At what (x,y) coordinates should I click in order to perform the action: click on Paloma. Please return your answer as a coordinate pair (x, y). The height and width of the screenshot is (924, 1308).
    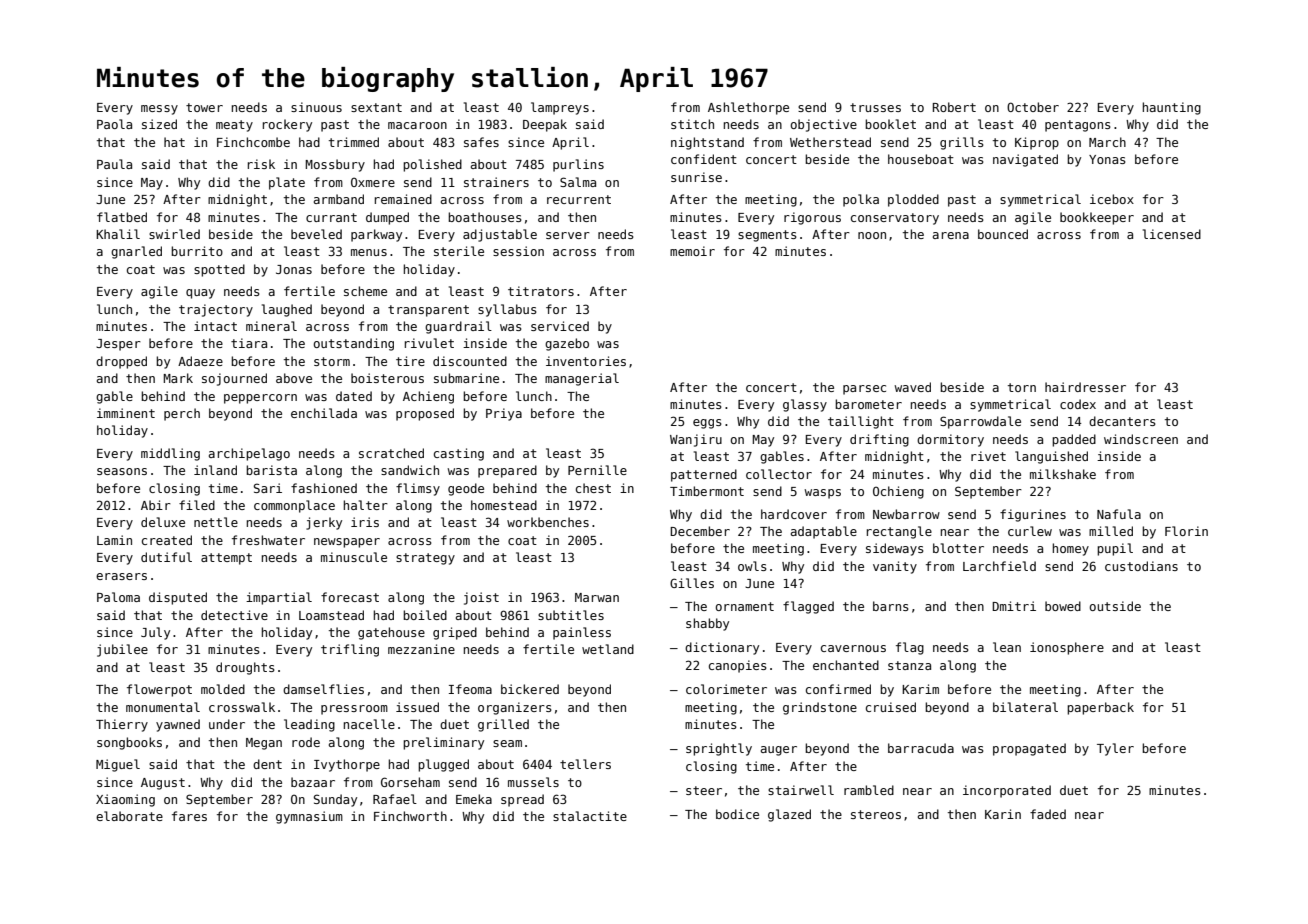
    Looking at the image, I should click on (118, 597).
